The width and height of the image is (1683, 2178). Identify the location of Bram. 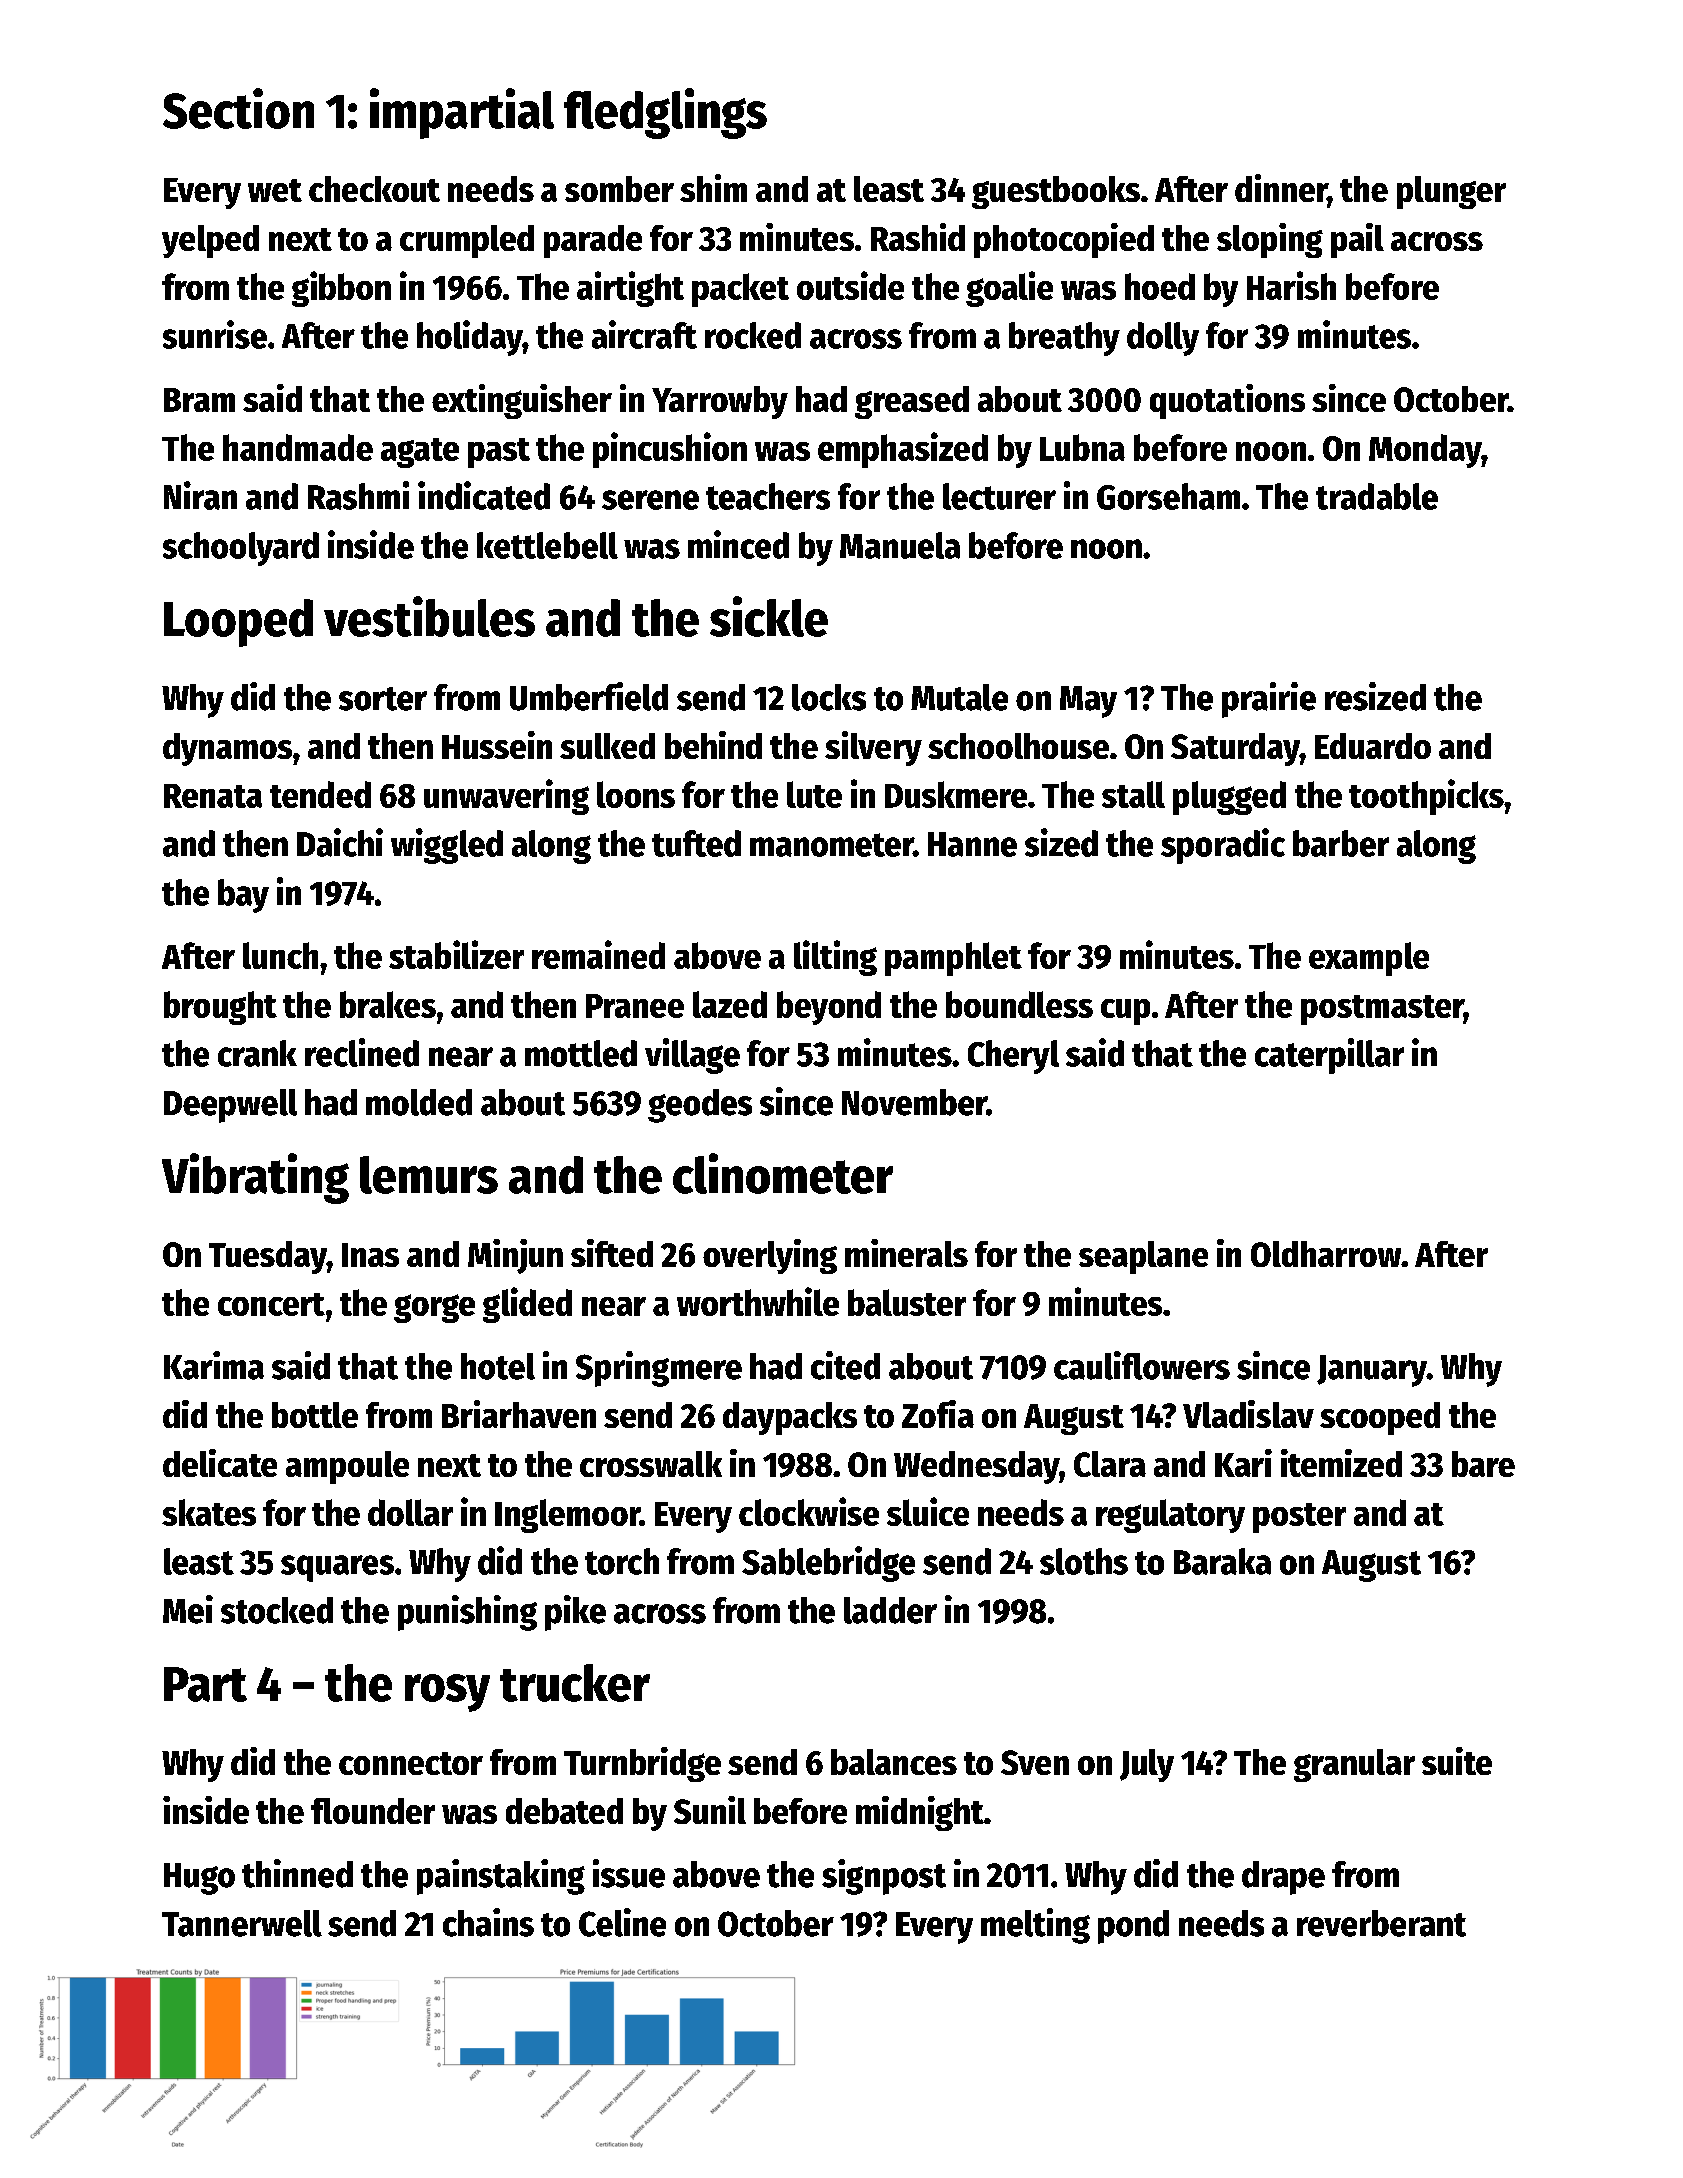
(199, 400).
